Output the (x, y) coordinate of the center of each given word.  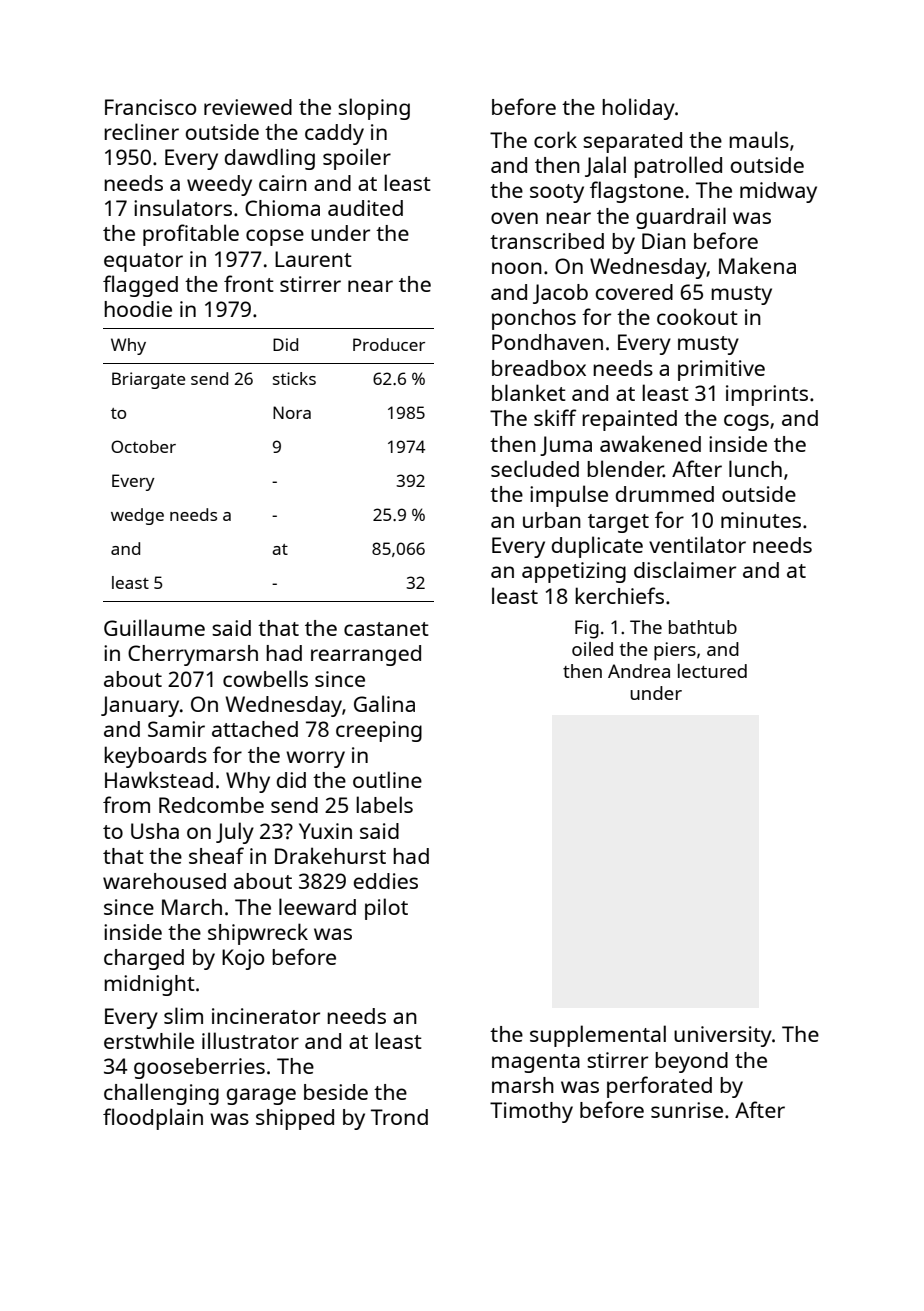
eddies (386, 881)
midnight (149, 985)
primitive (721, 370)
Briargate (148, 380)
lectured (712, 671)
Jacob (560, 294)
